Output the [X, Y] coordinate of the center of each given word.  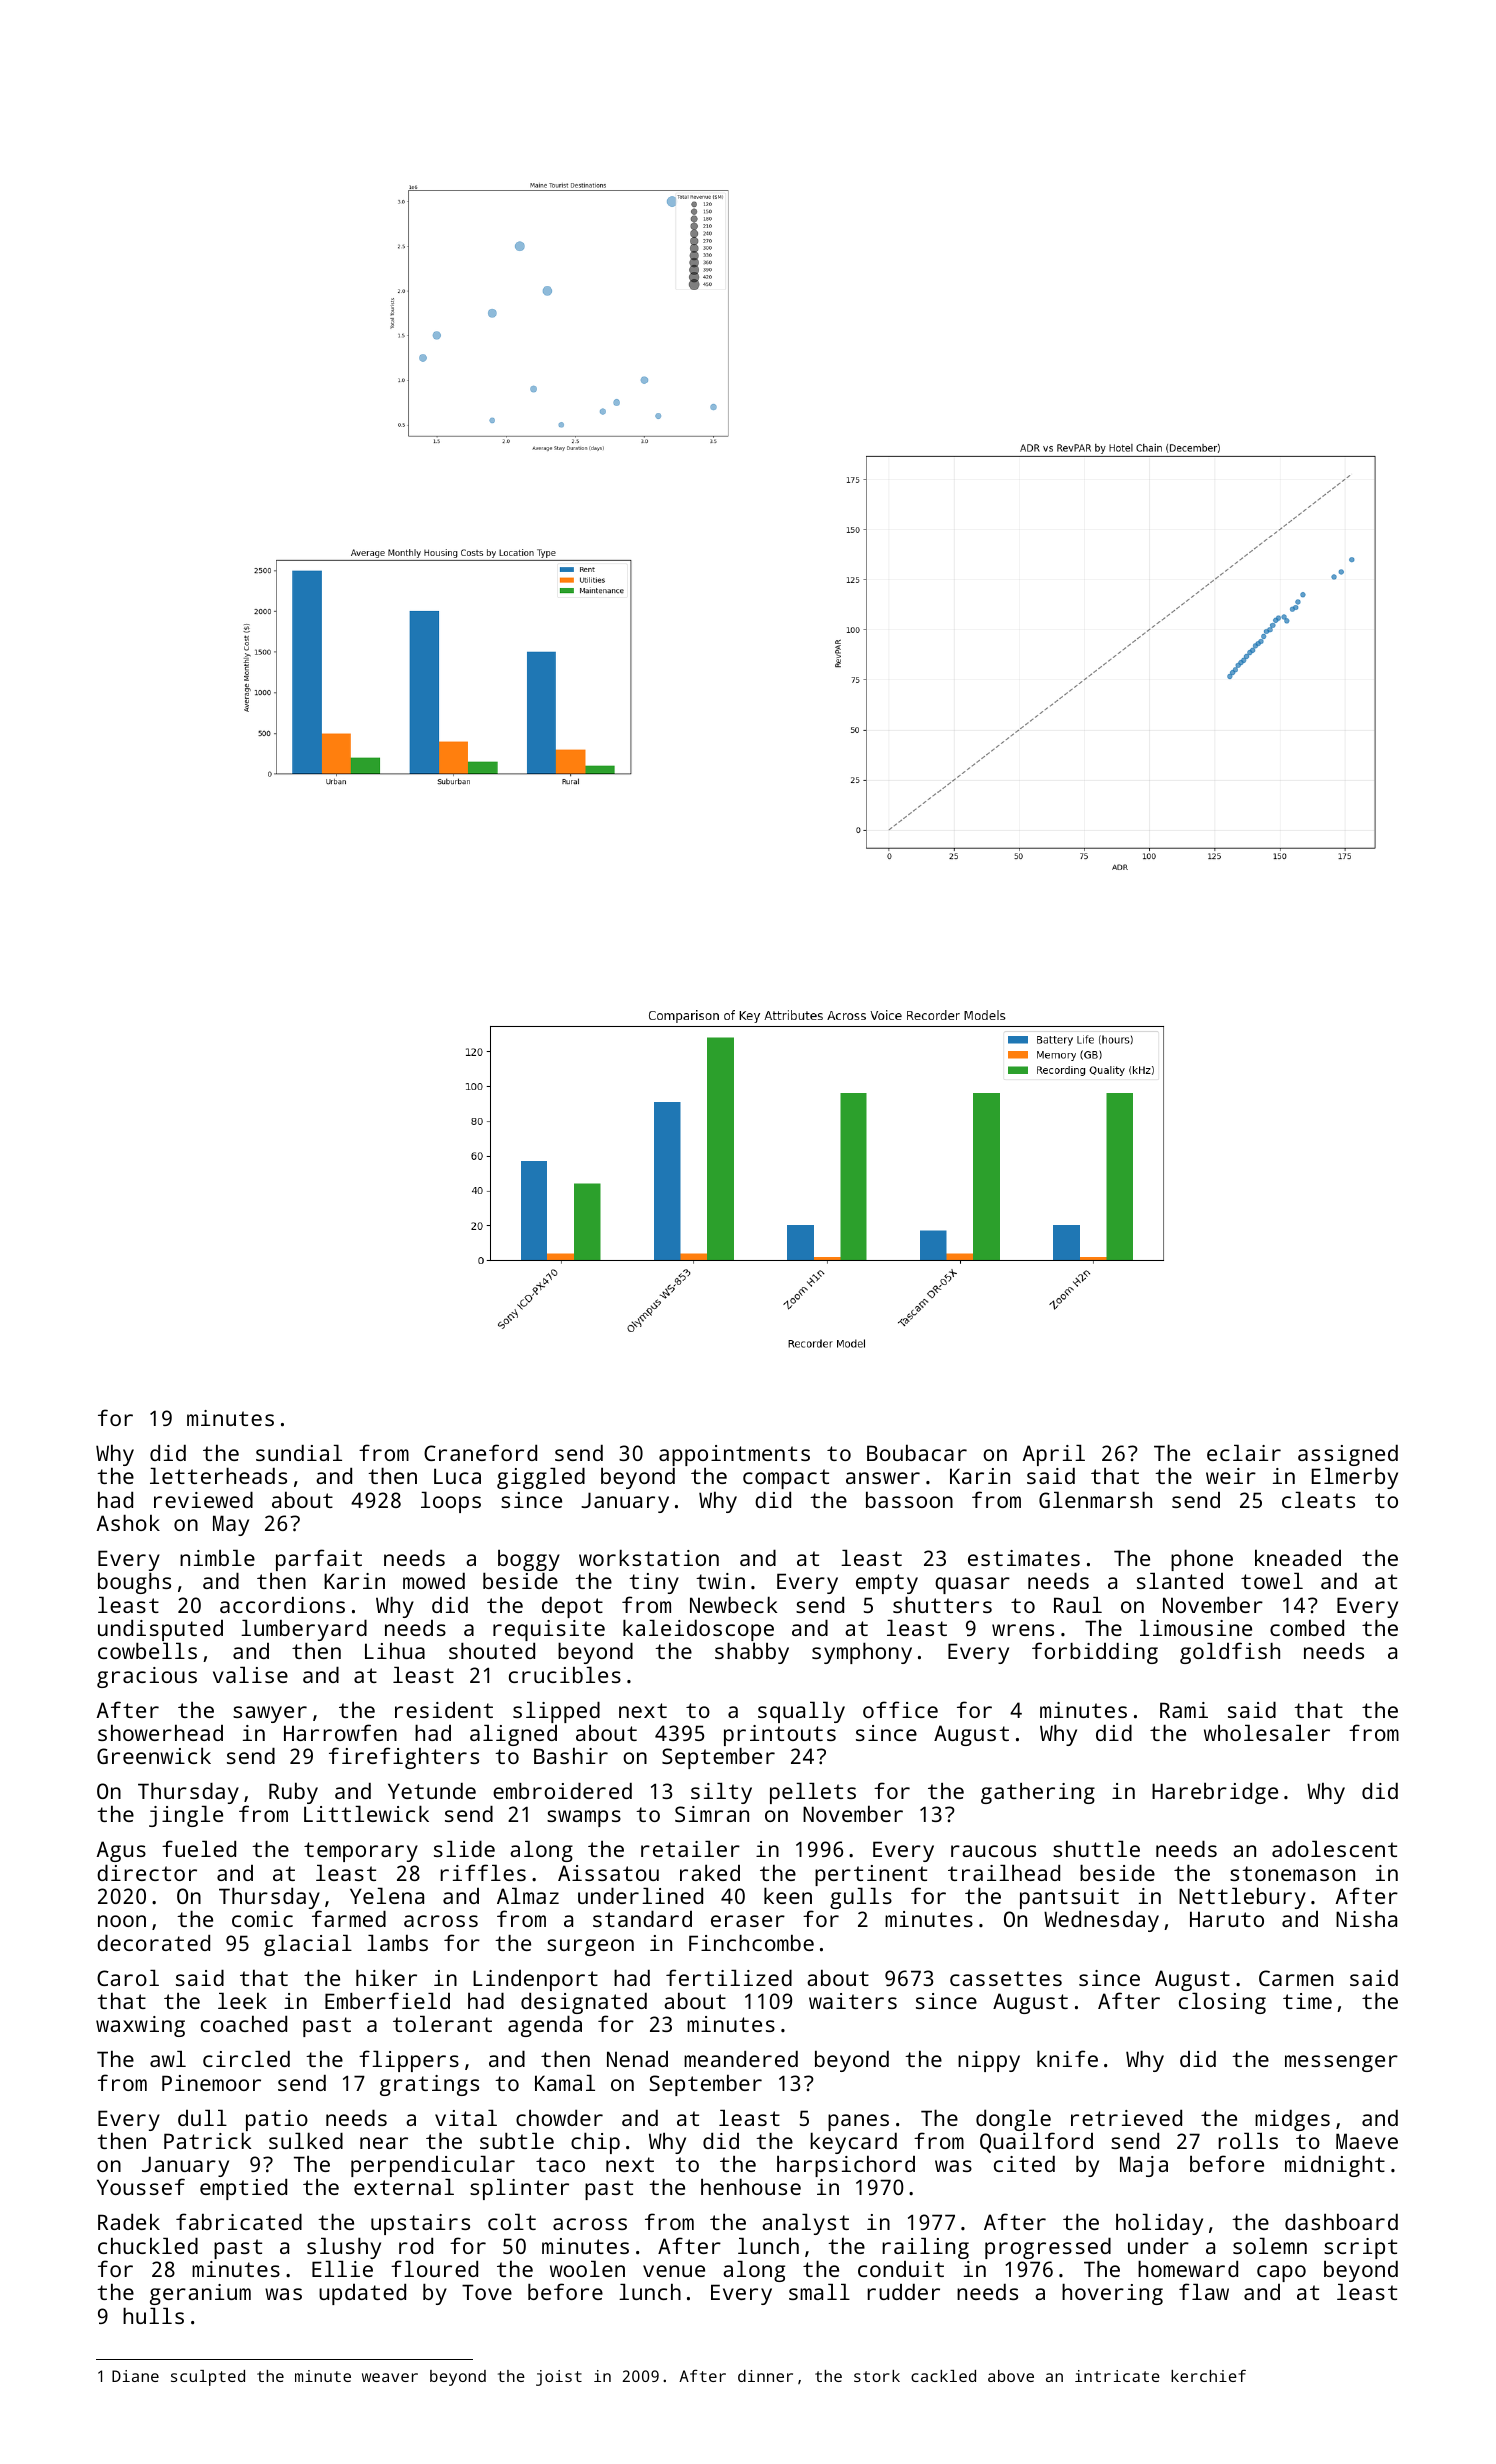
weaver [390, 2377]
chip [595, 2143]
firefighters [404, 1758]
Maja [1144, 2166]
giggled [541, 1478]
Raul [1078, 1604]
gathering [1038, 1793]
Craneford [480, 1452]
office [900, 1709]
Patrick [207, 2140]
